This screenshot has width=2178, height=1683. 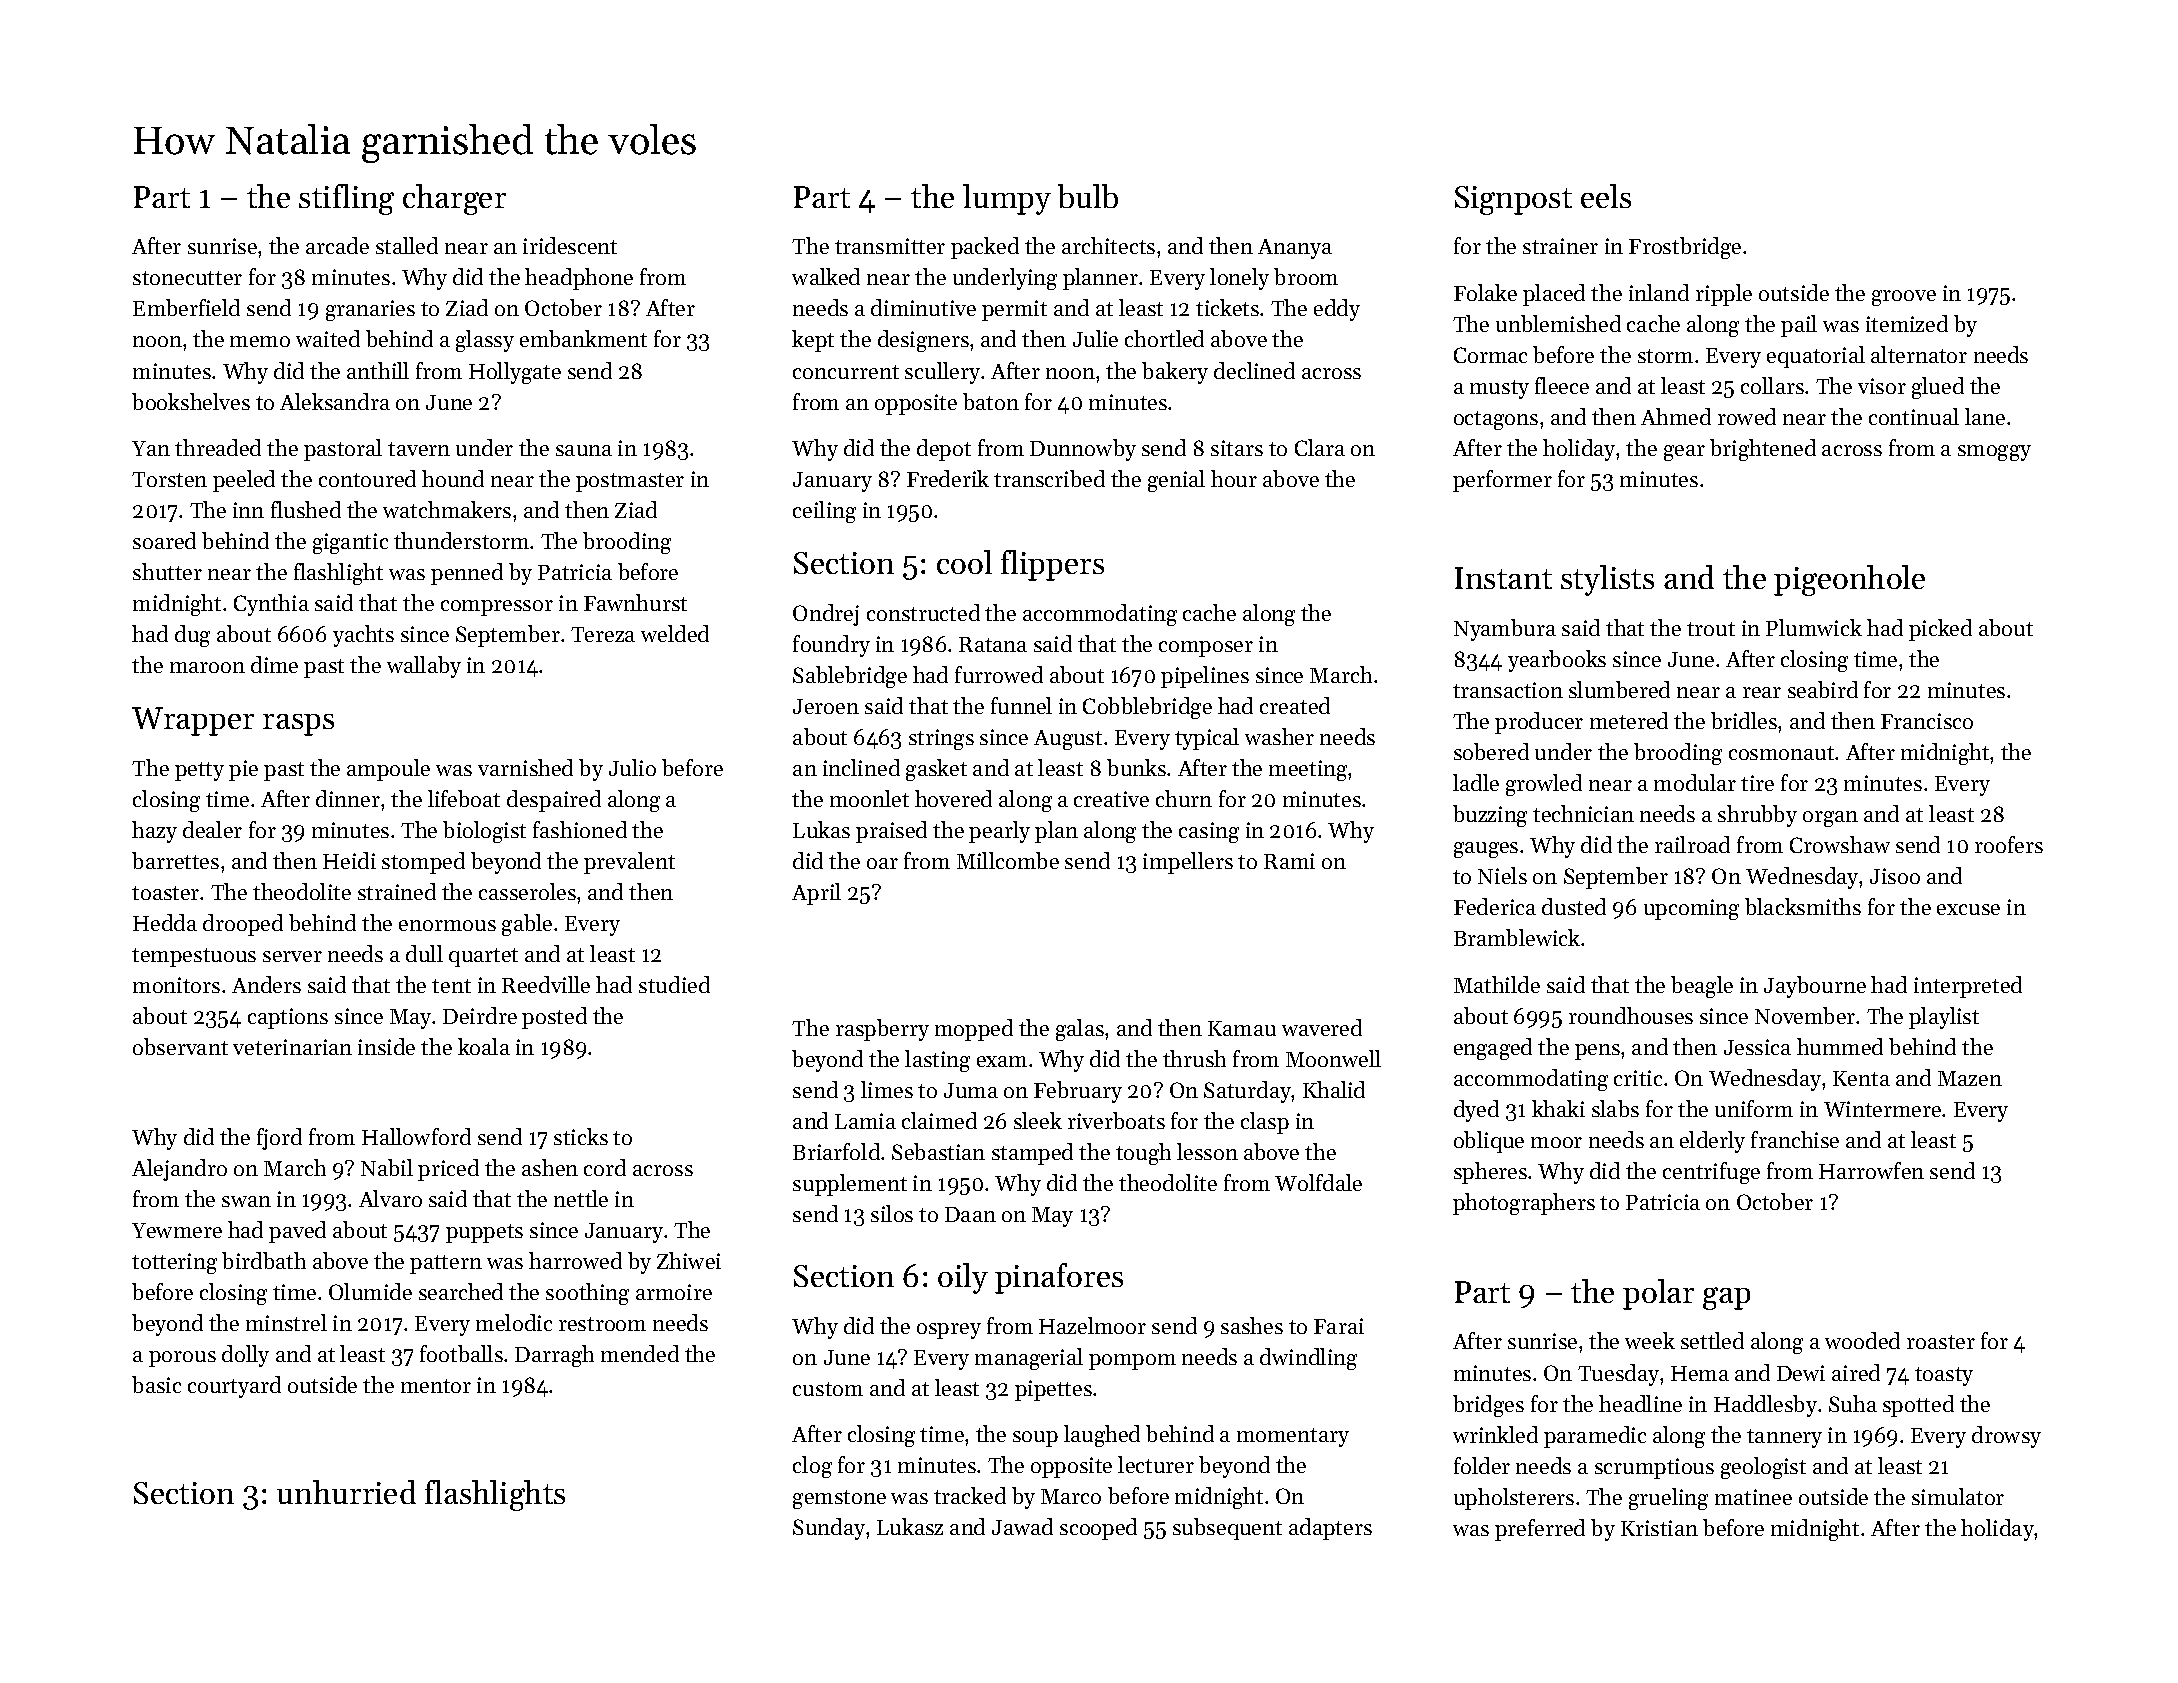 What do you see at coordinates (1711, 629) in the screenshot?
I see `trout` at bounding box center [1711, 629].
